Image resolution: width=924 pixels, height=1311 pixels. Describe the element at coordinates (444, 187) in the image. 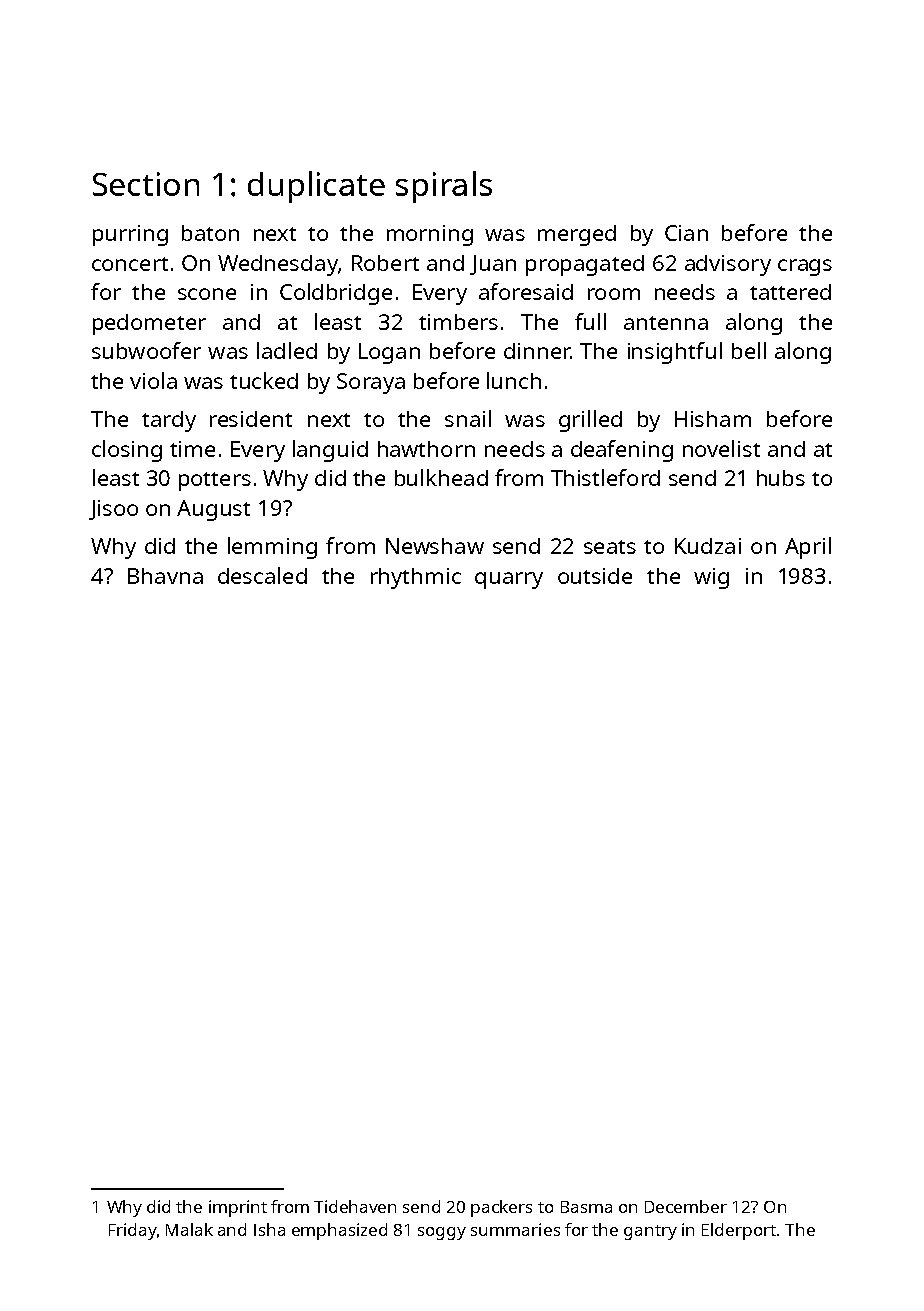

I see `spirals` at that location.
